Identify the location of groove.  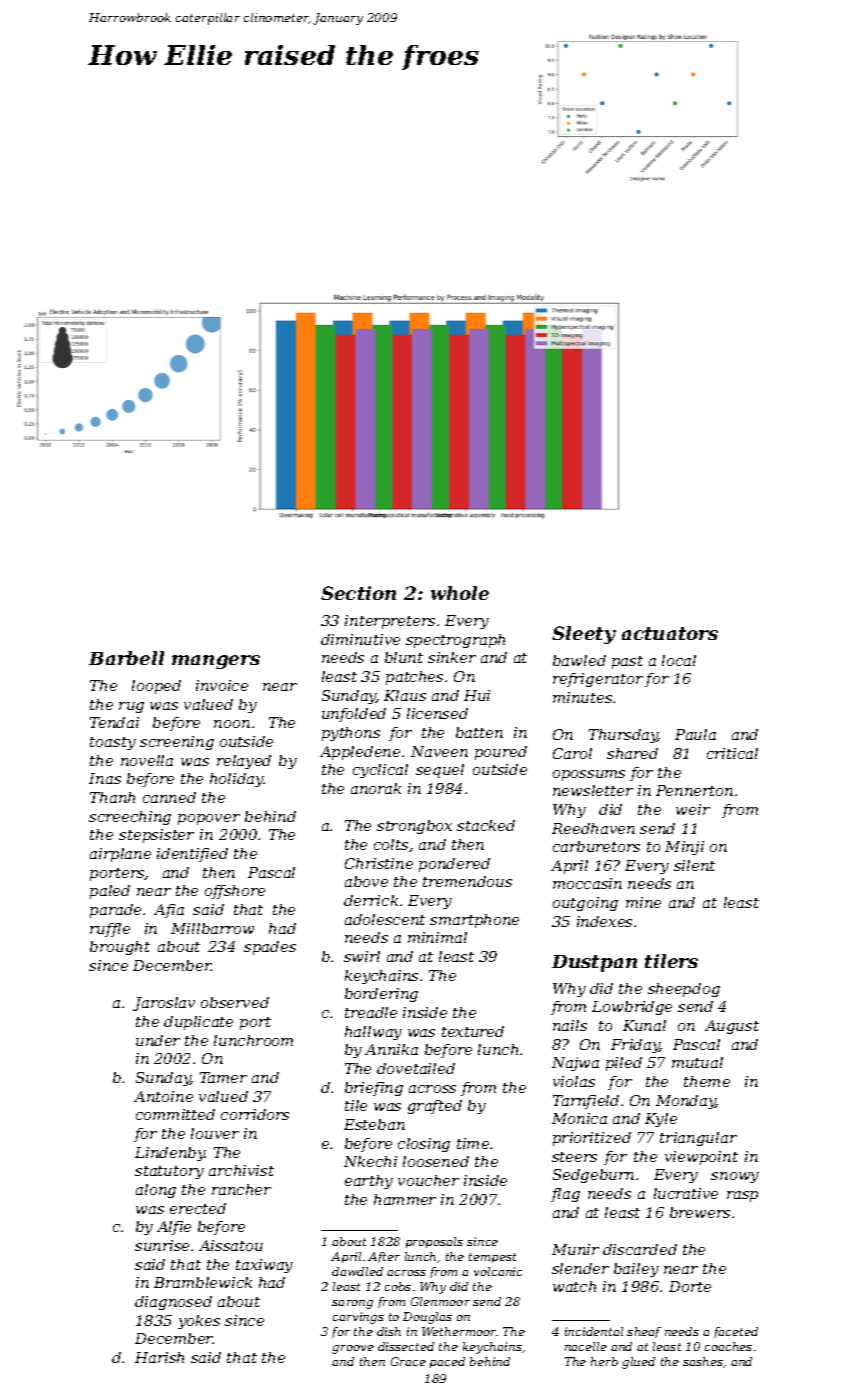
(353, 1349).
